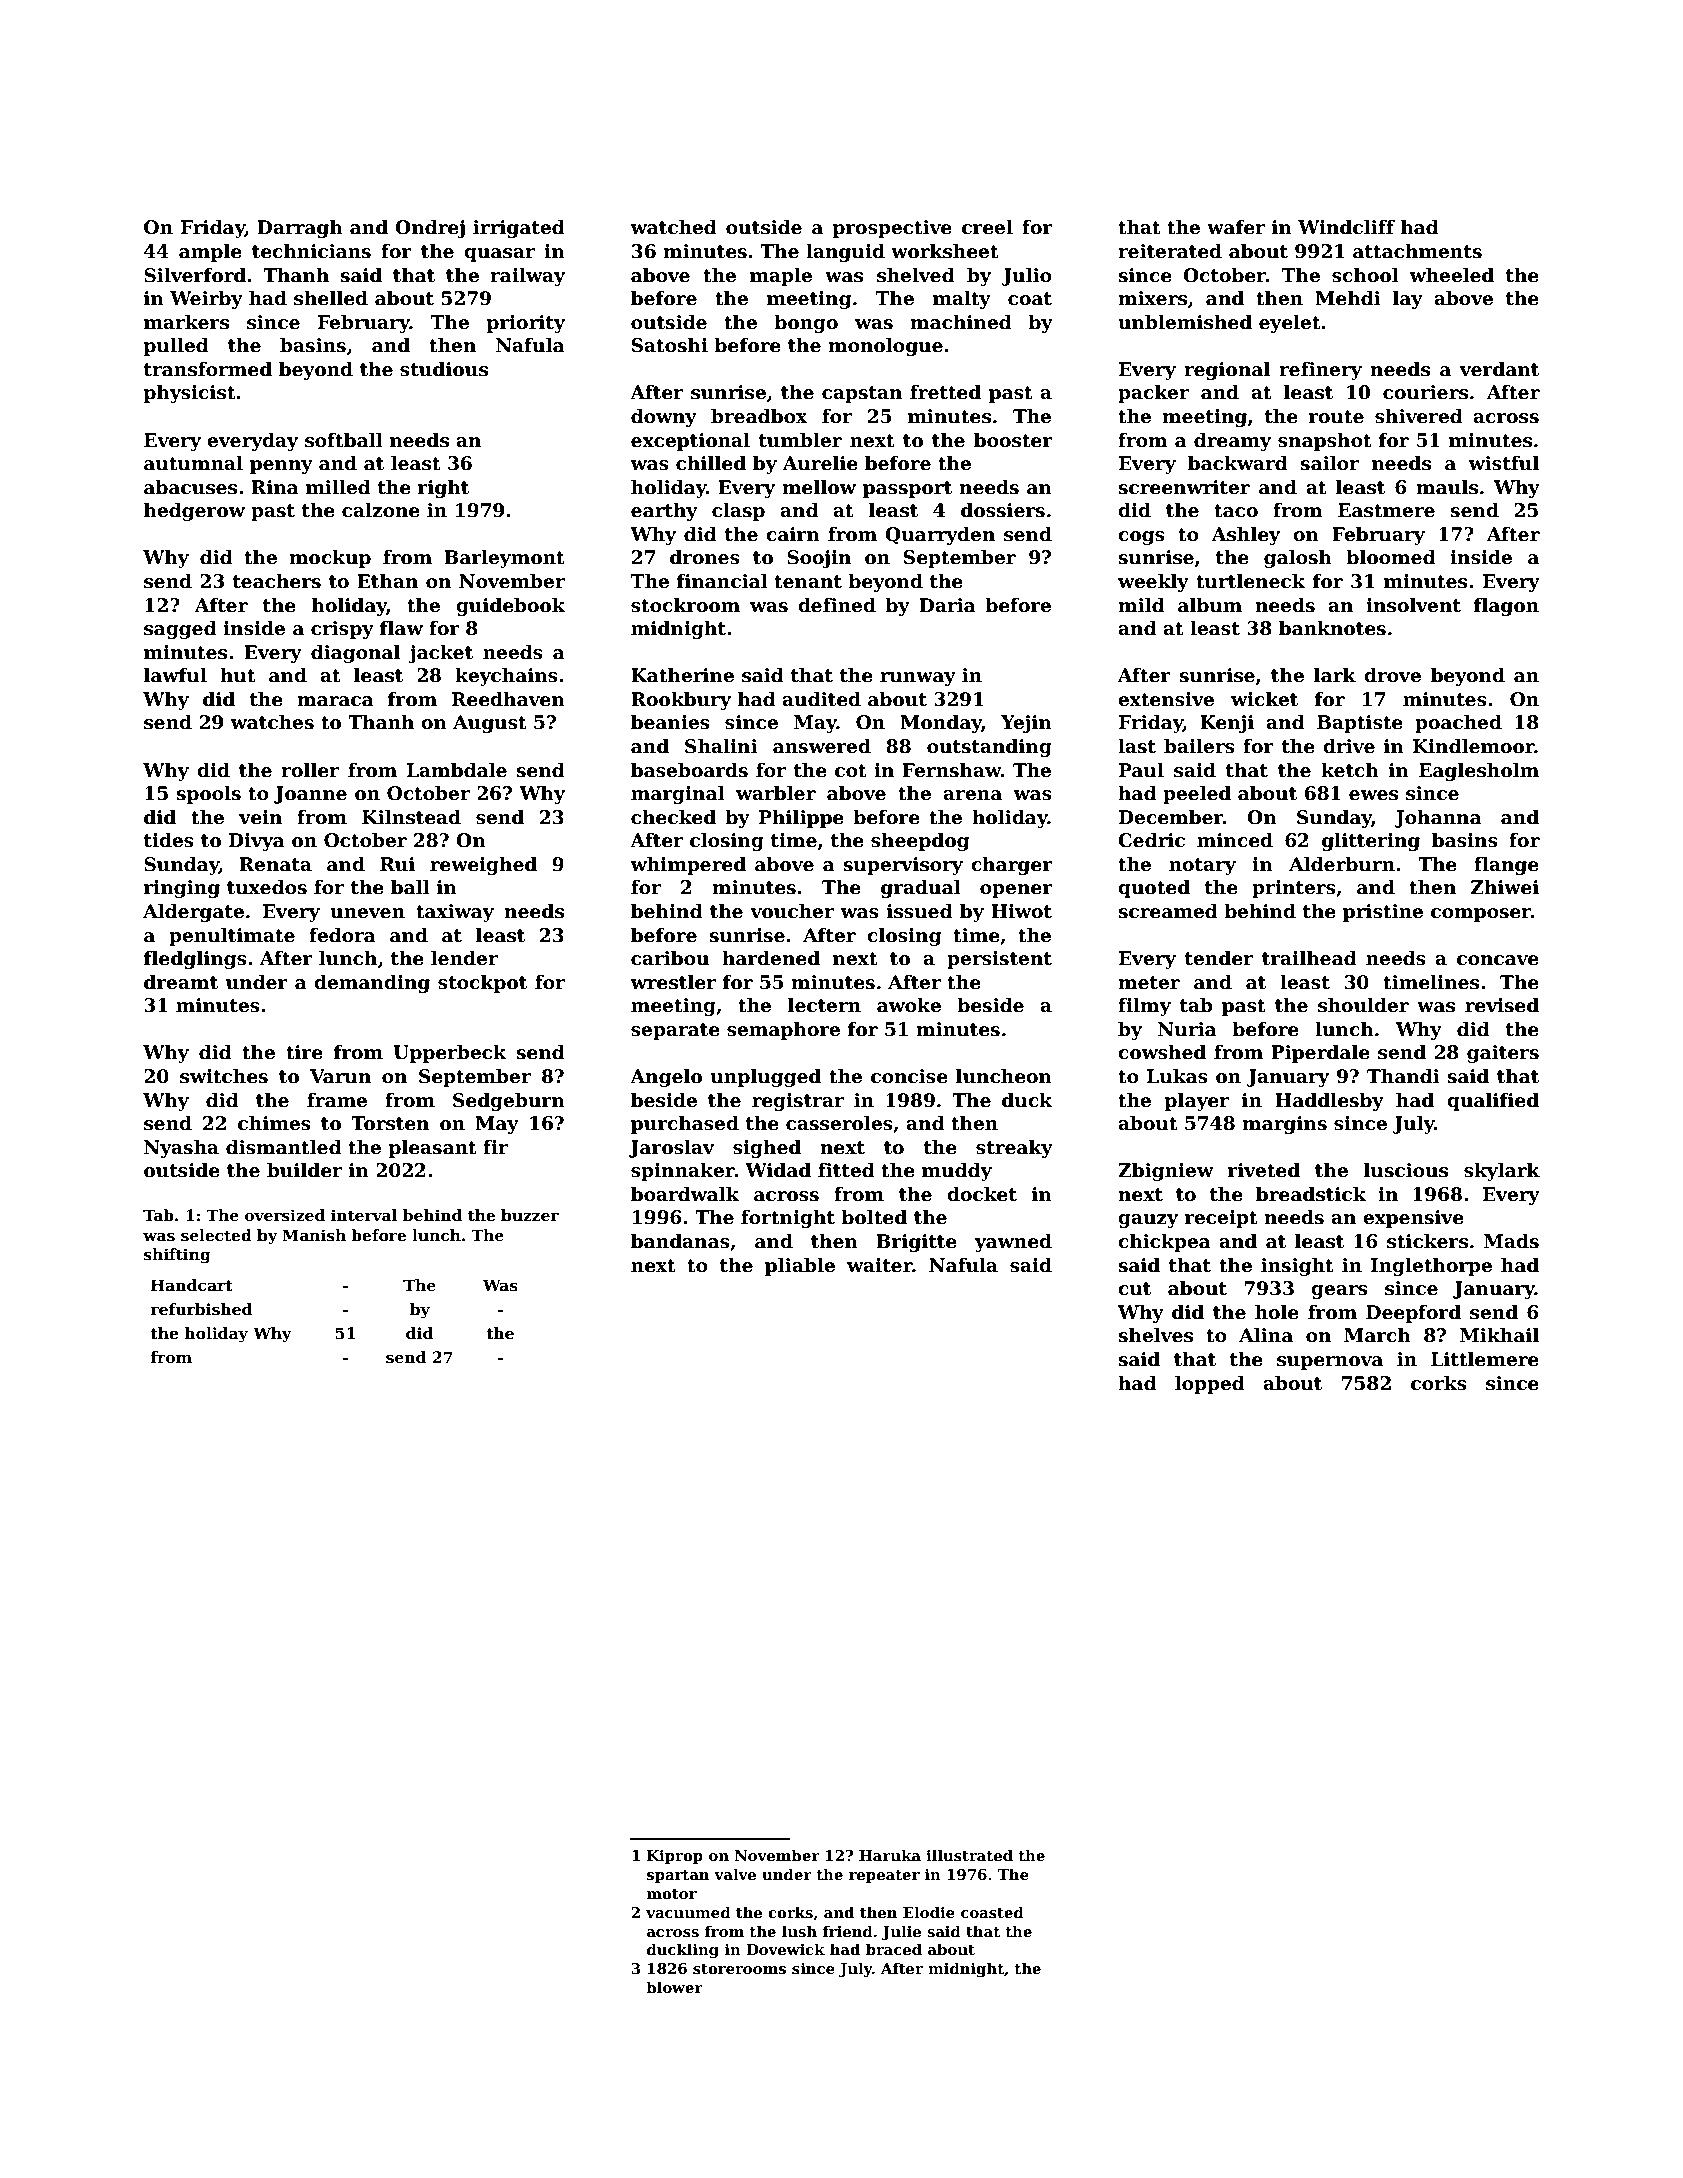 The width and height of the page is (1683, 2178). What do you see at coordinates (685, 605) in the page?
I see `stockroom` at bounding box center [685, 605].
